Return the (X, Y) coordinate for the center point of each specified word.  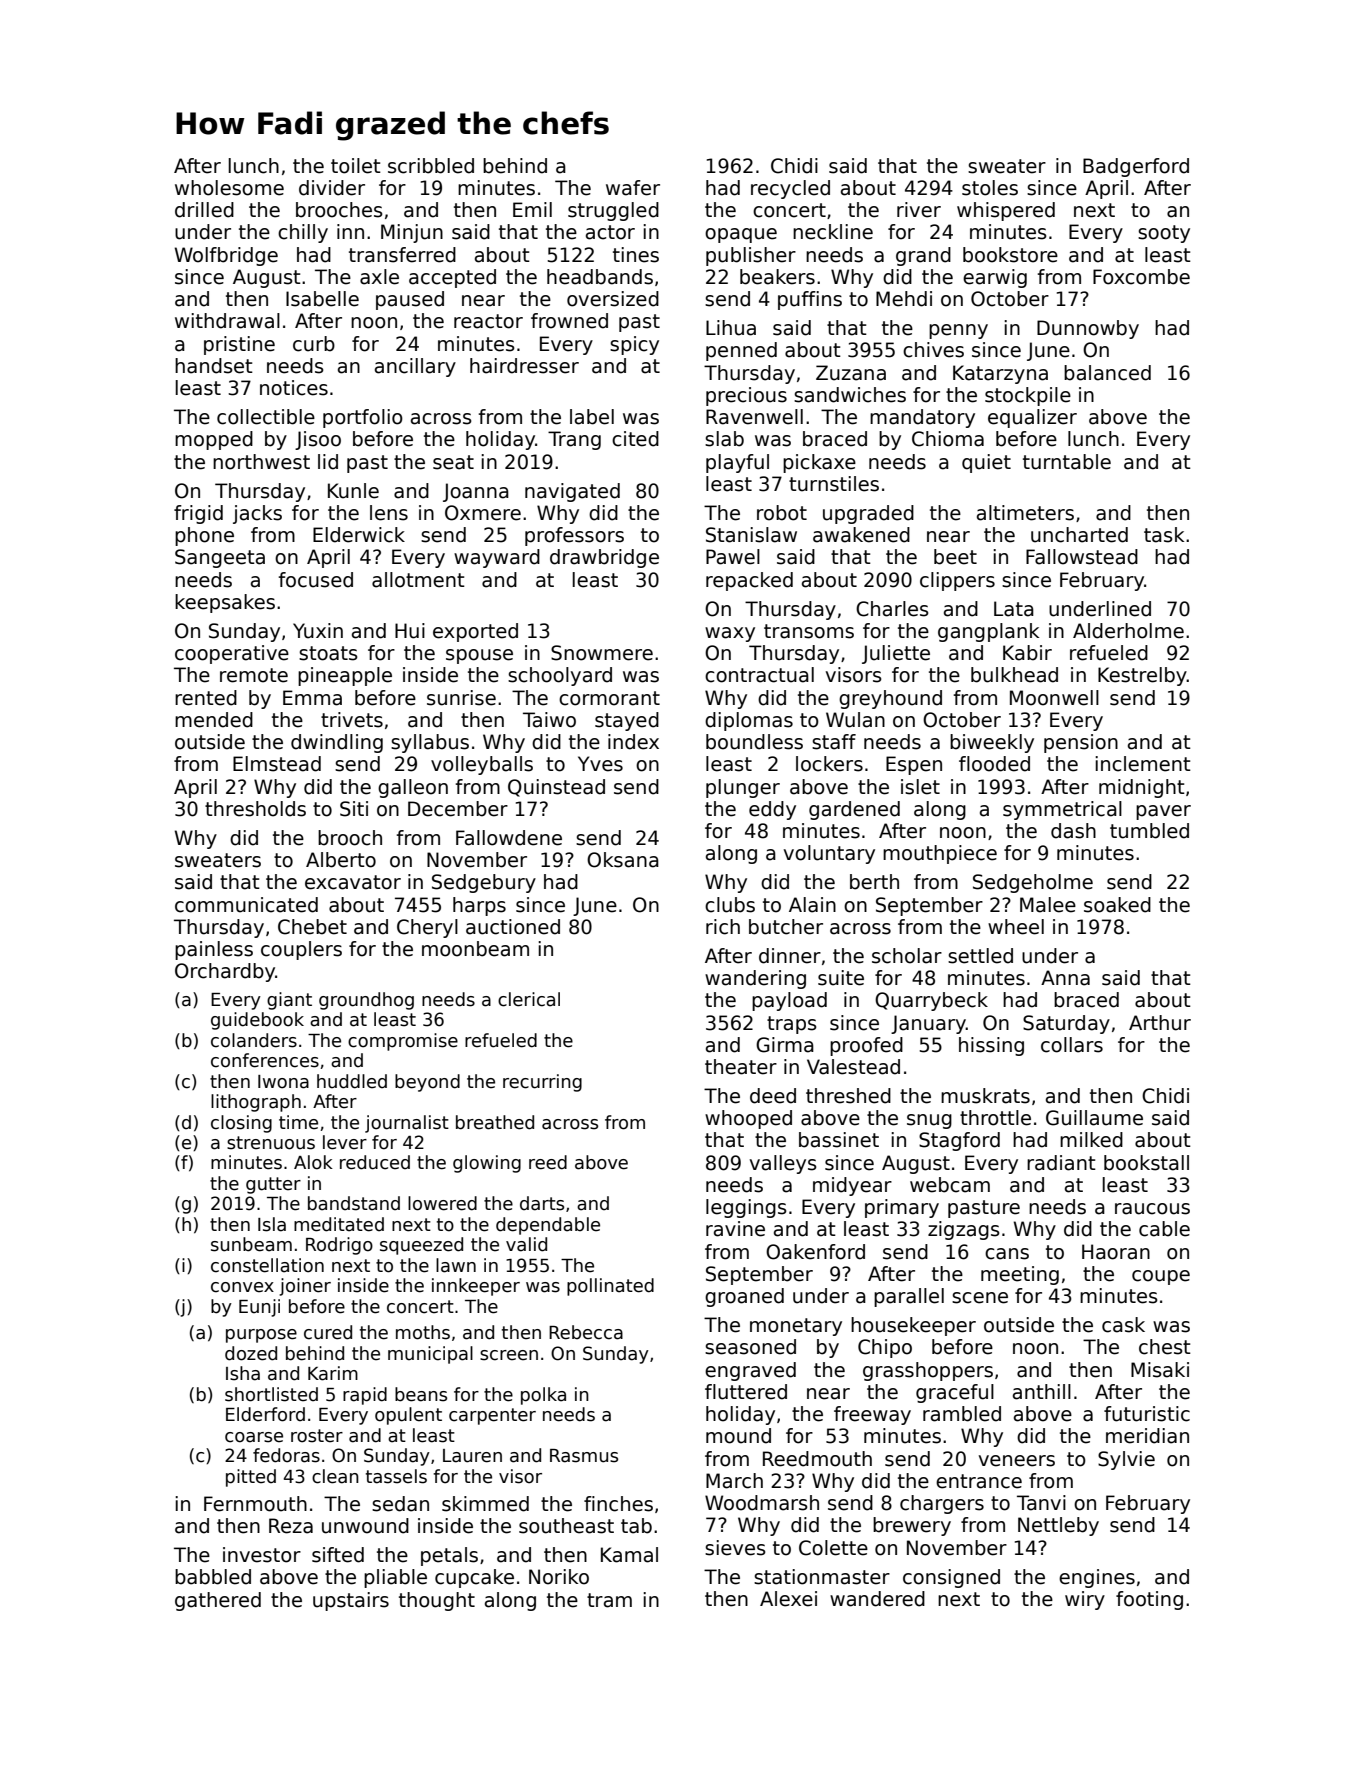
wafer (633, 188)
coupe (1161, 1277)
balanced (1107, 373)
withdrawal (227, 321)
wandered (877, 1599)
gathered (218, 1601)
